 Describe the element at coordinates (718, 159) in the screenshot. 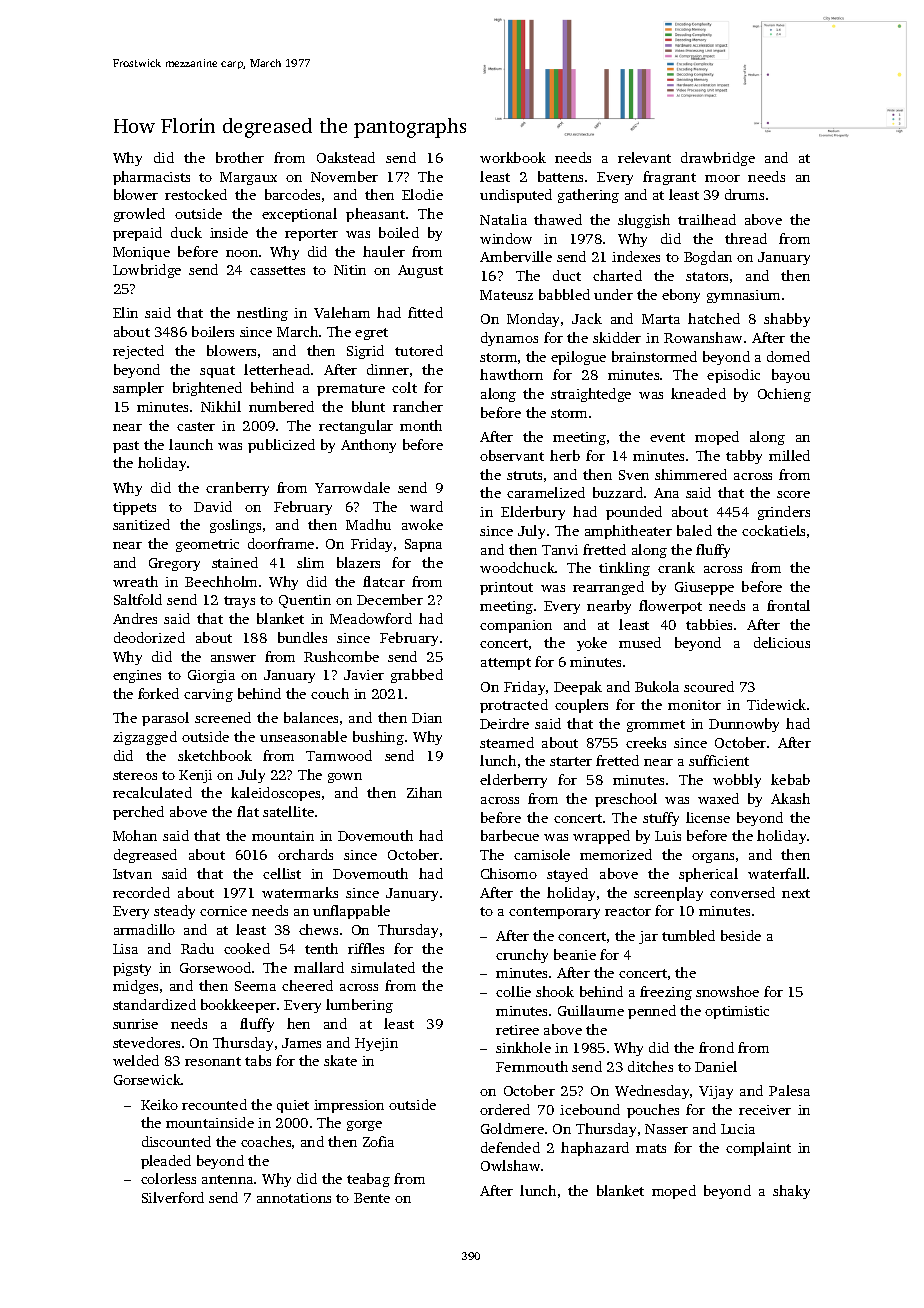

I see `drawbridge` at that location.
